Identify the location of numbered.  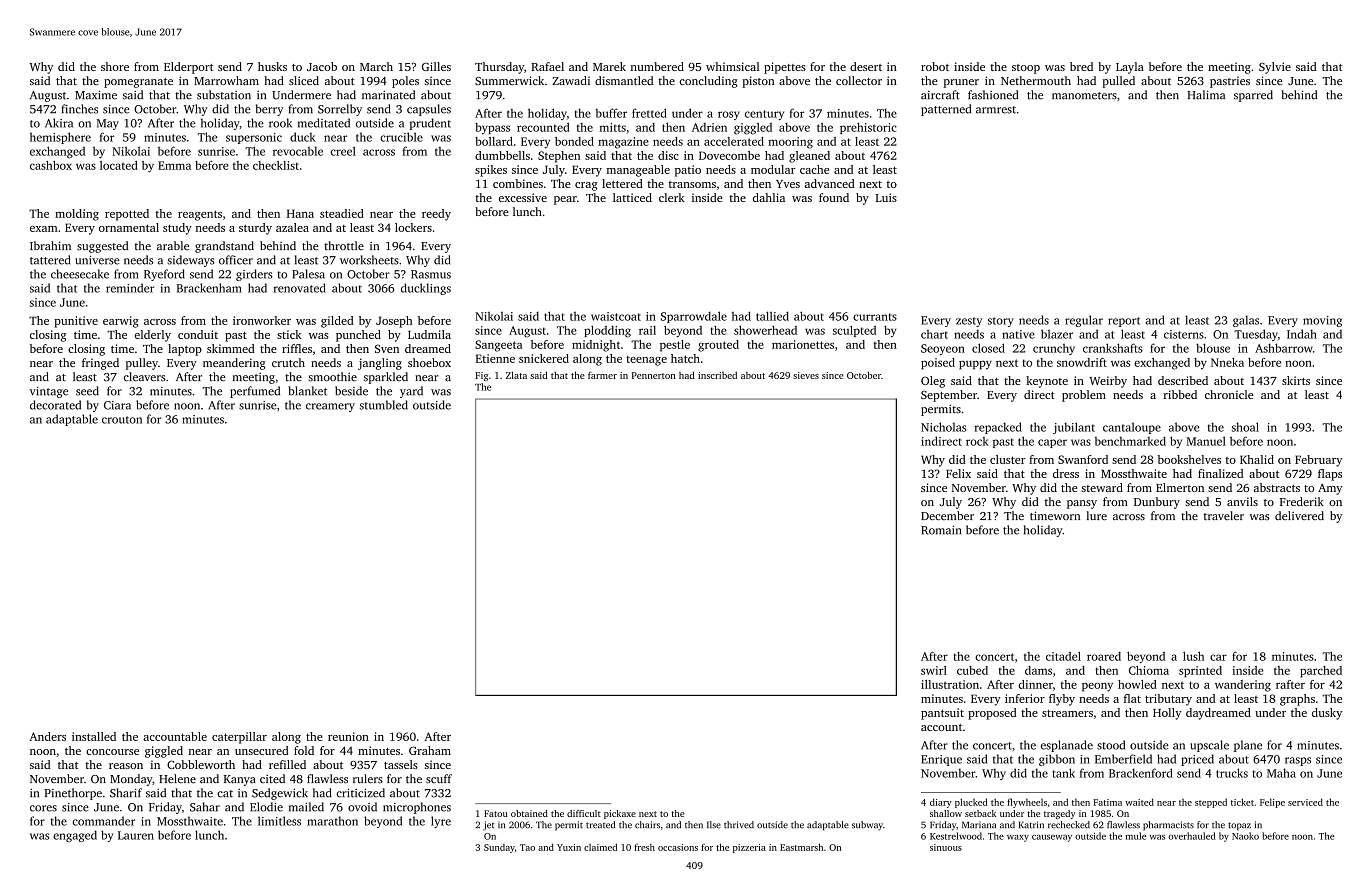
(657, 66).
